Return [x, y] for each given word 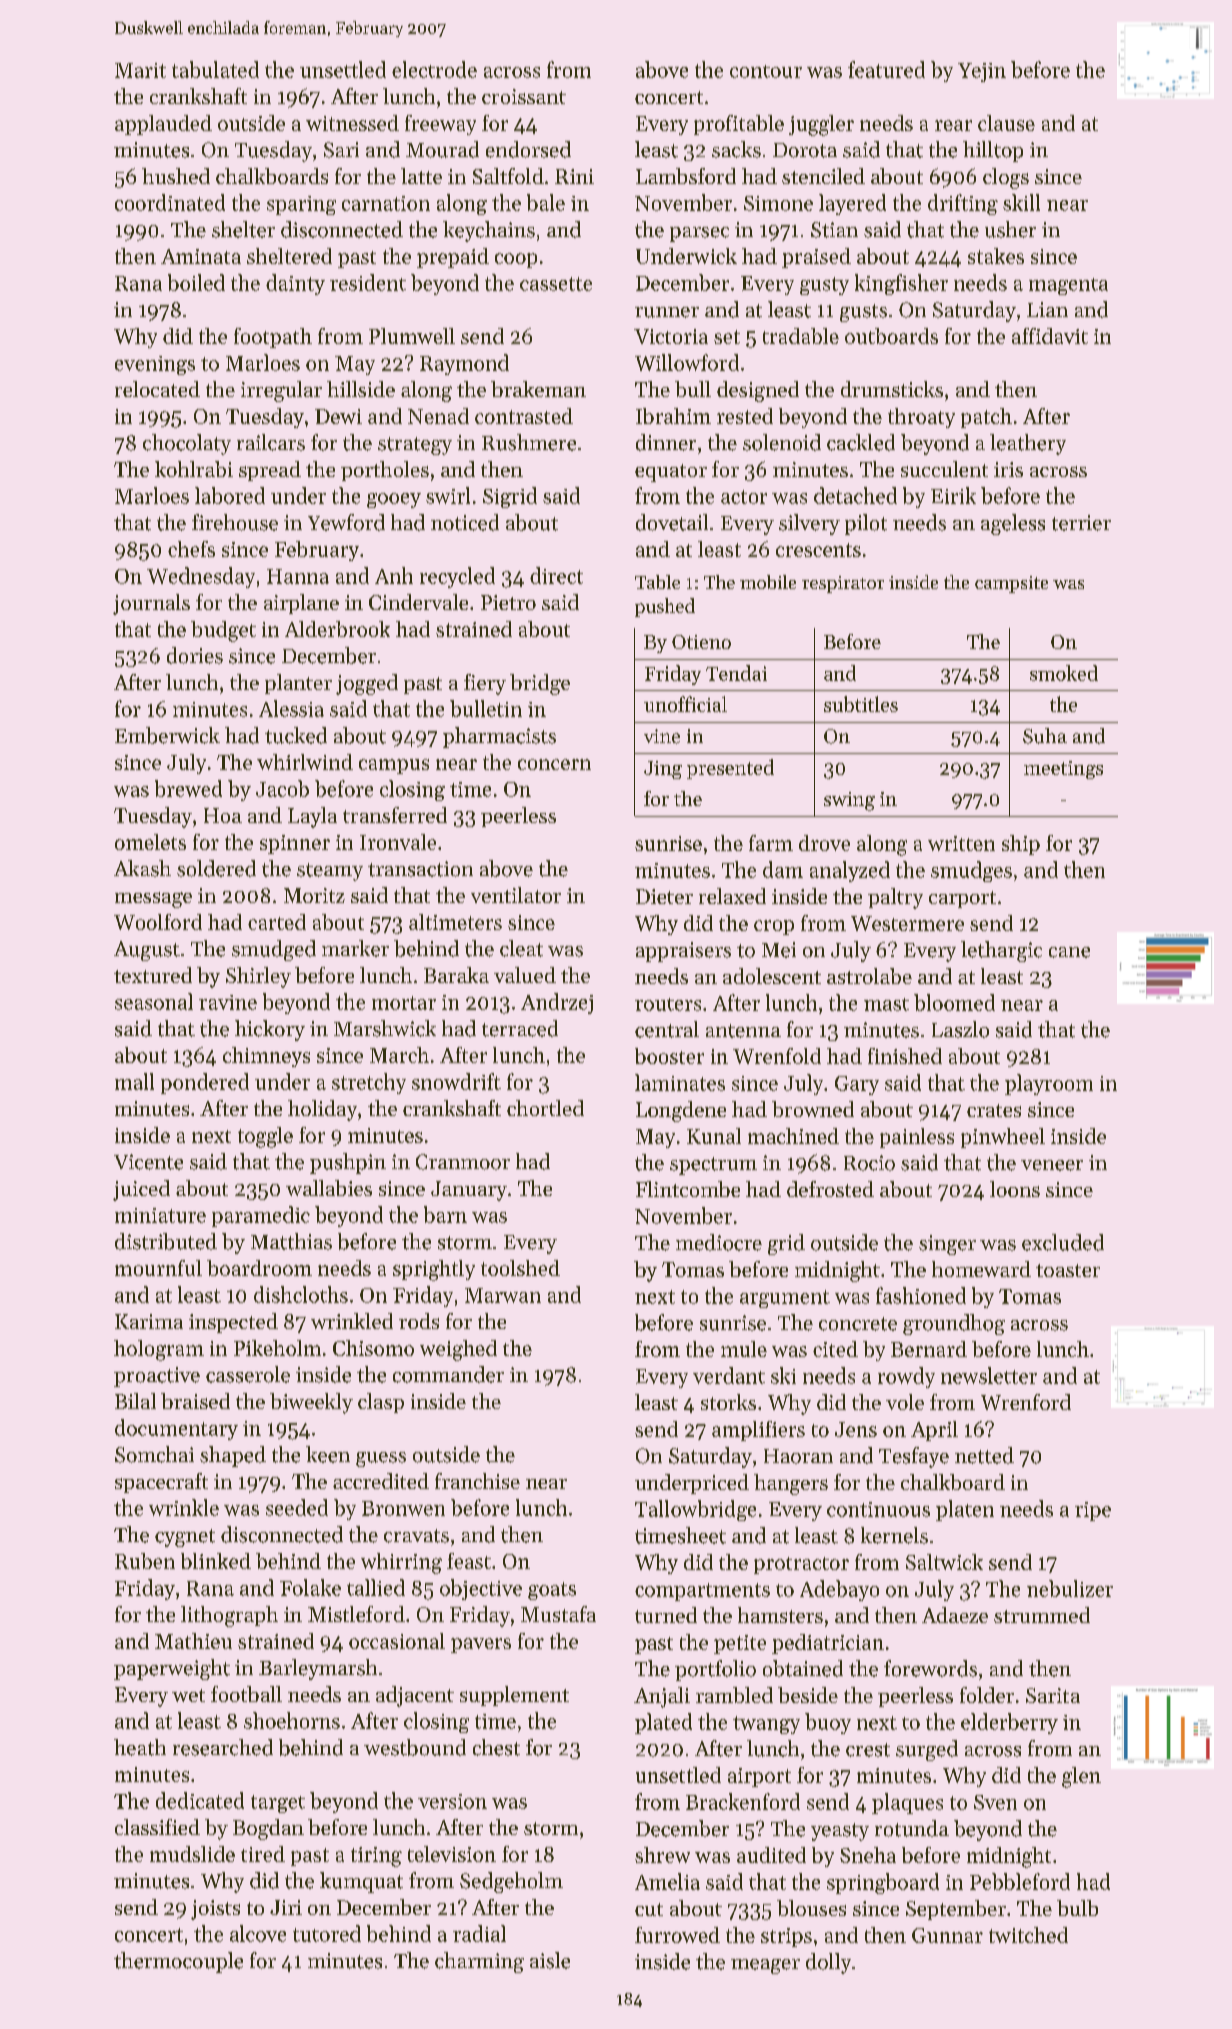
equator [671, 473]
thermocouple [178, 1962]
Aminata [201, 256]
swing [849, 801]
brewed [188, 788]
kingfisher [901, 284]
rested [745, 416]
